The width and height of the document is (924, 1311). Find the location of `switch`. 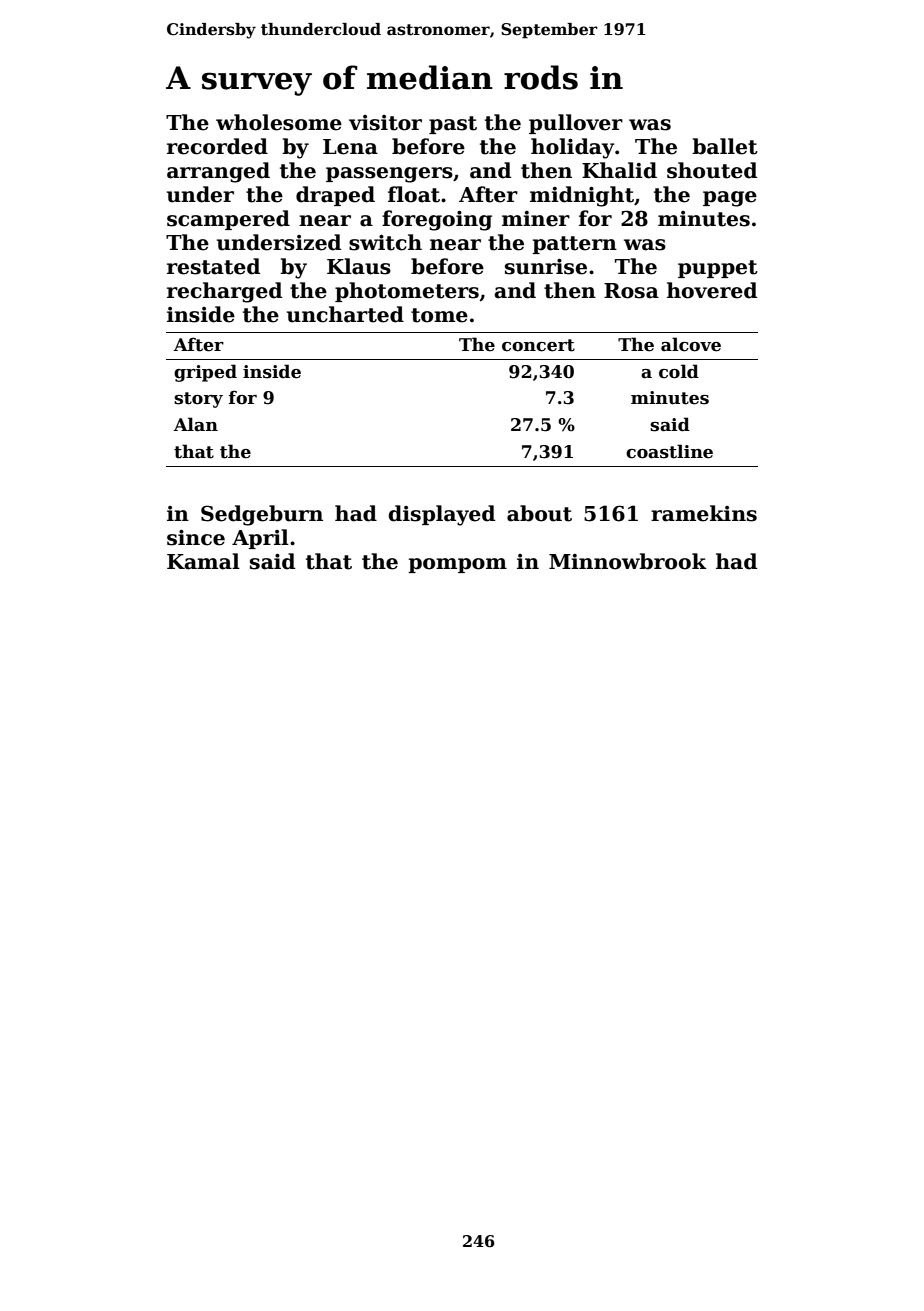

switch is located at coordinates (385, 242).
